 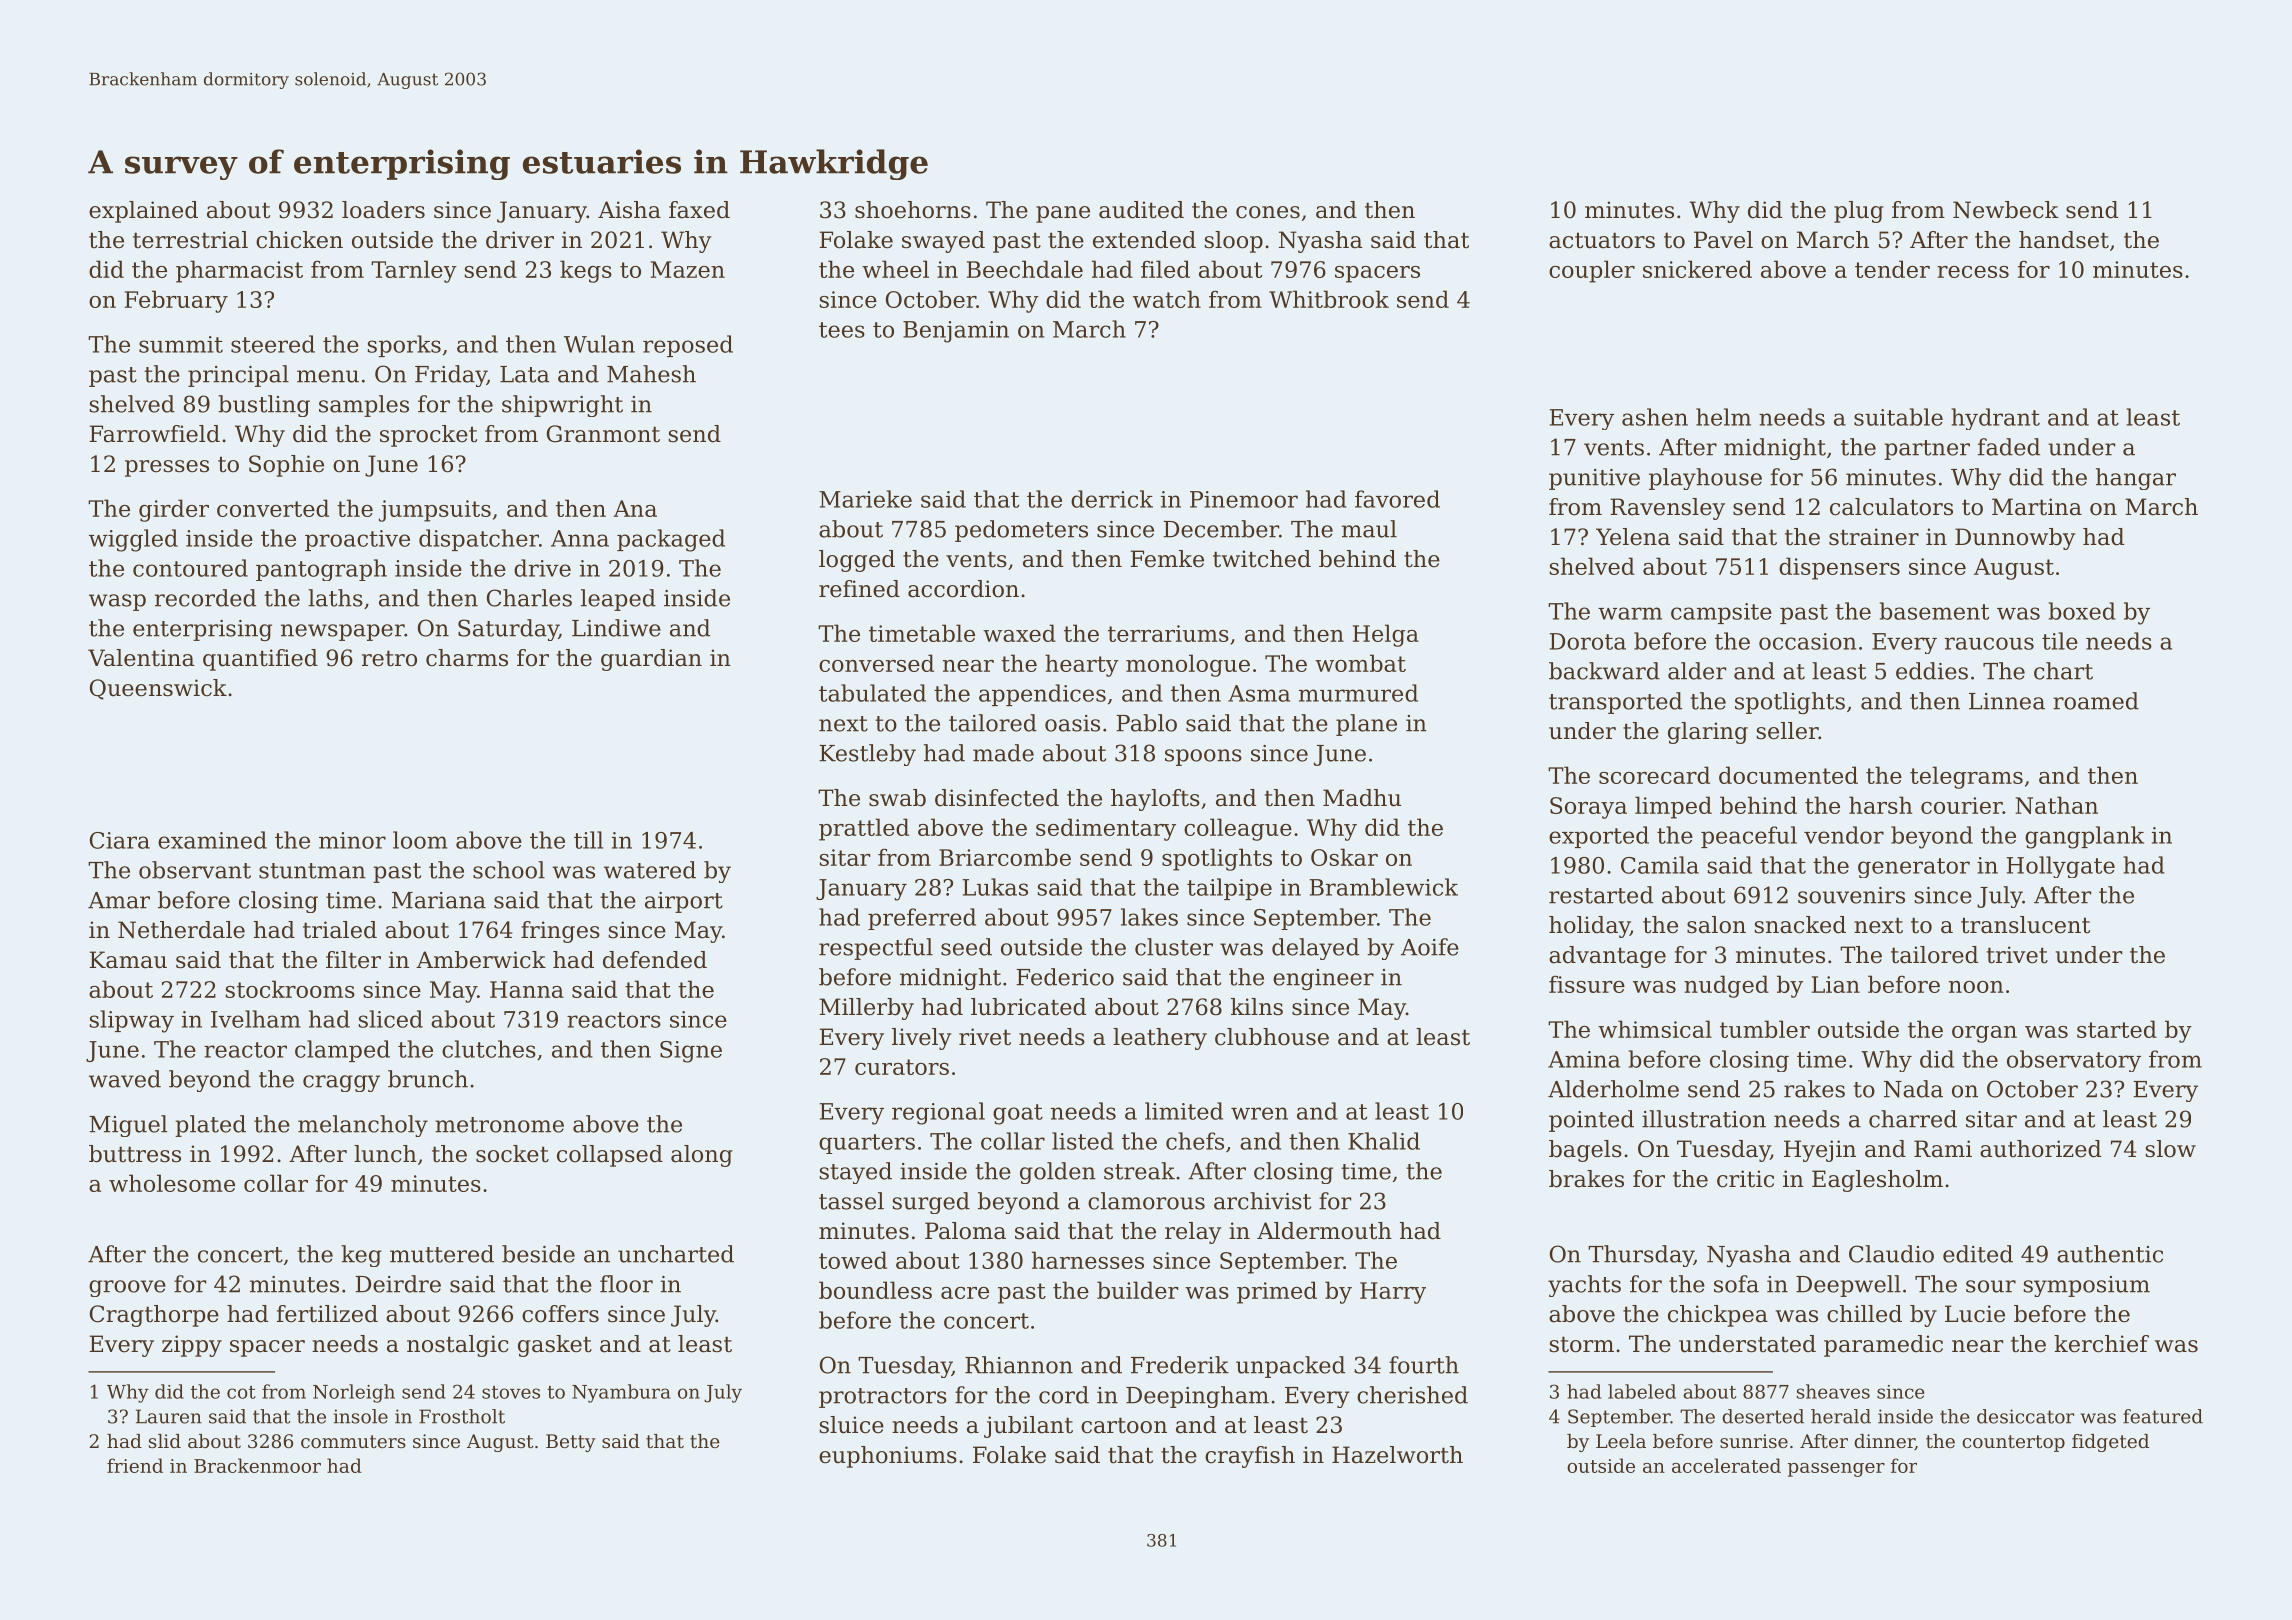 What do you see at coordinates (1229, 889) in the image?
I see `tailpipe` at bounding box center [1229, 889].
